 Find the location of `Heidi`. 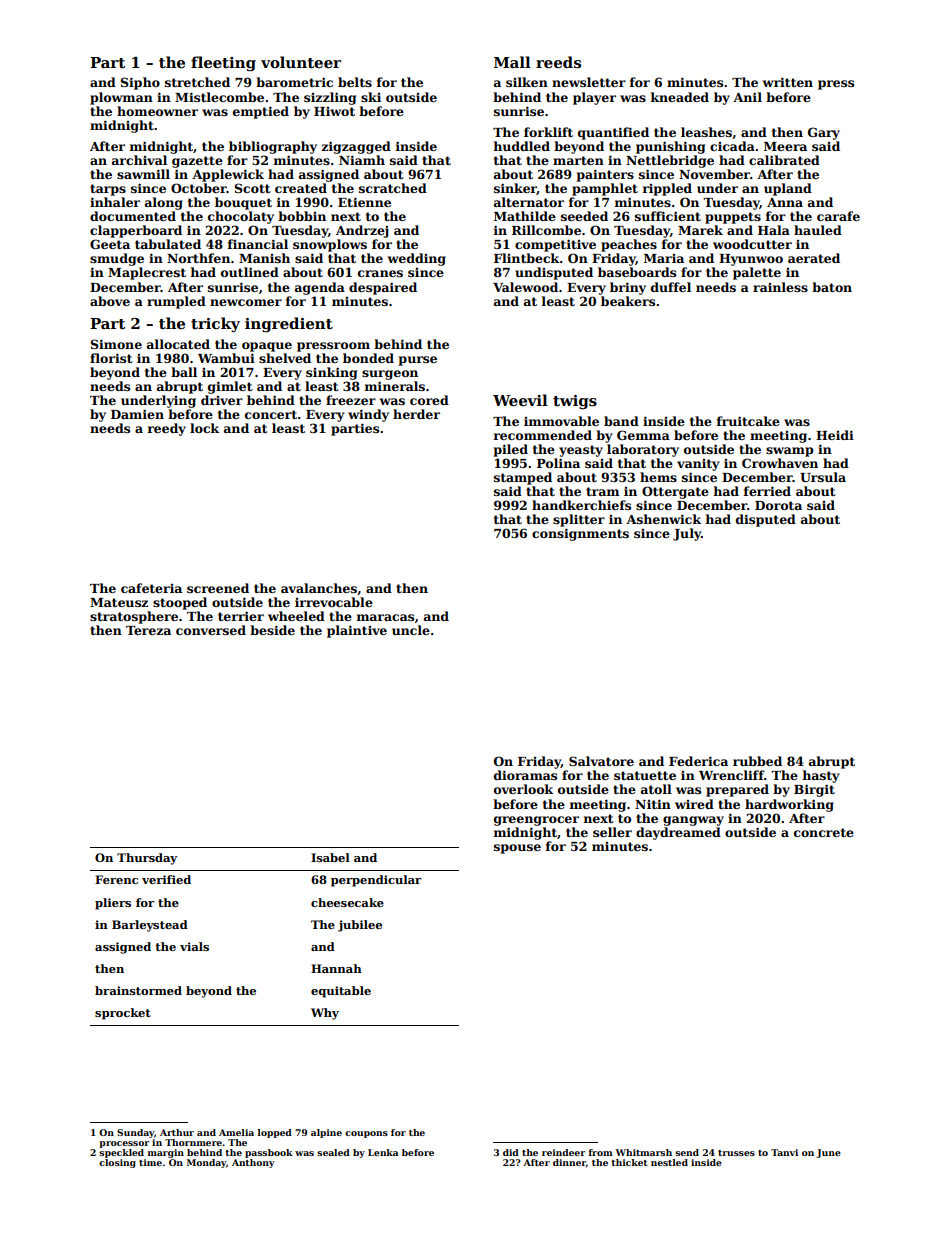

Heidi is located at coordinates (835, 435).
